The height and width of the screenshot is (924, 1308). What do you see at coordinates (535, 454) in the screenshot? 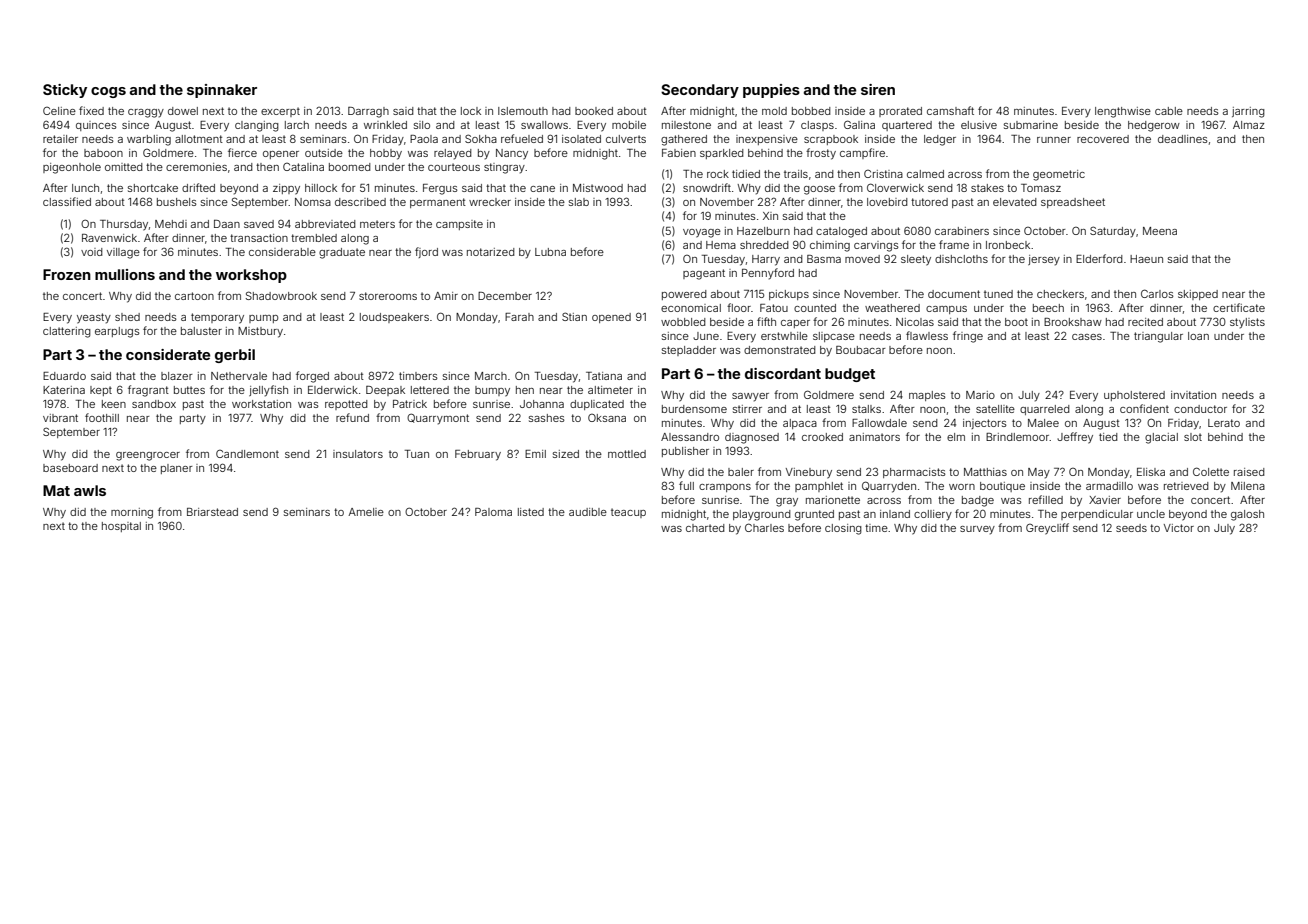
I see `Emil` at bounding box center [535, 454].
